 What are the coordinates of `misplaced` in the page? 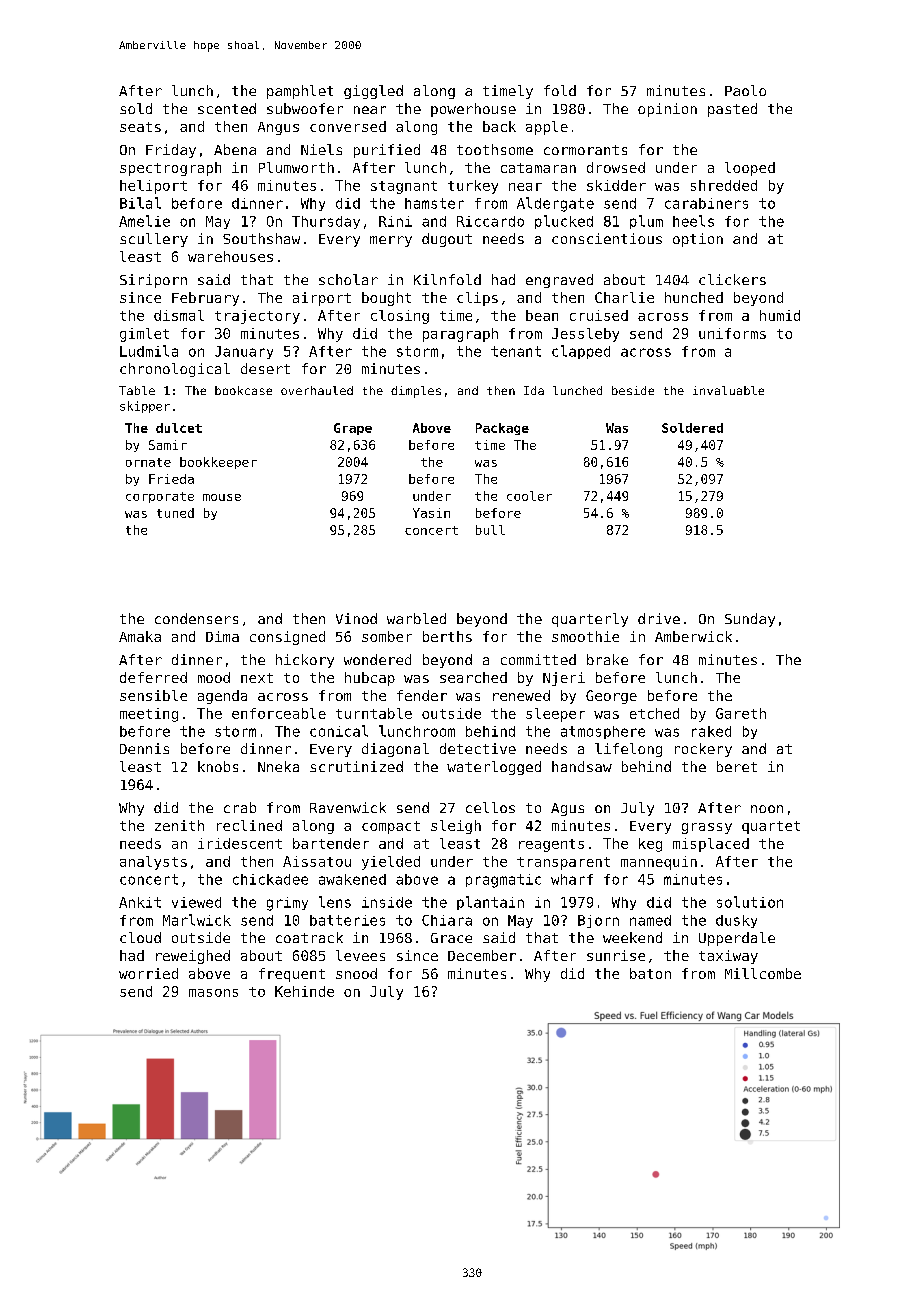 It's located at (711, 845).
